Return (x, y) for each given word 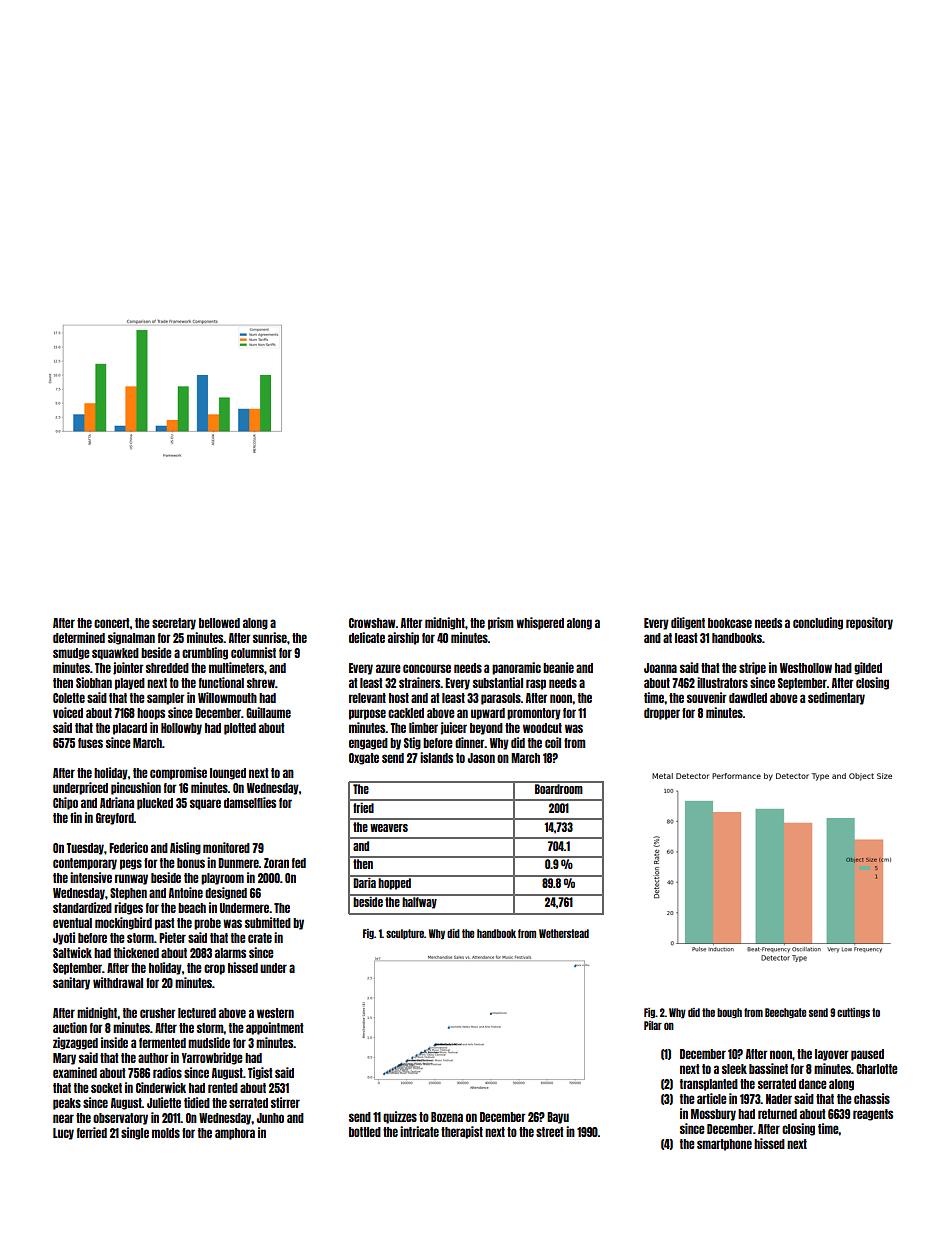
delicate (367, 637)
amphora (235, 1134)
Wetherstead (564, 933)
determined (79, 637)
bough (729, 1013)
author (153, 1058)
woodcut (542, 728)
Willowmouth (227, 697)
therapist (462, 1132)
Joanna (660, 668)
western (275, 1013)
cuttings (853, 1013)
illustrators (722, 682)
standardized (82, 907)
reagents (873, 1115)
